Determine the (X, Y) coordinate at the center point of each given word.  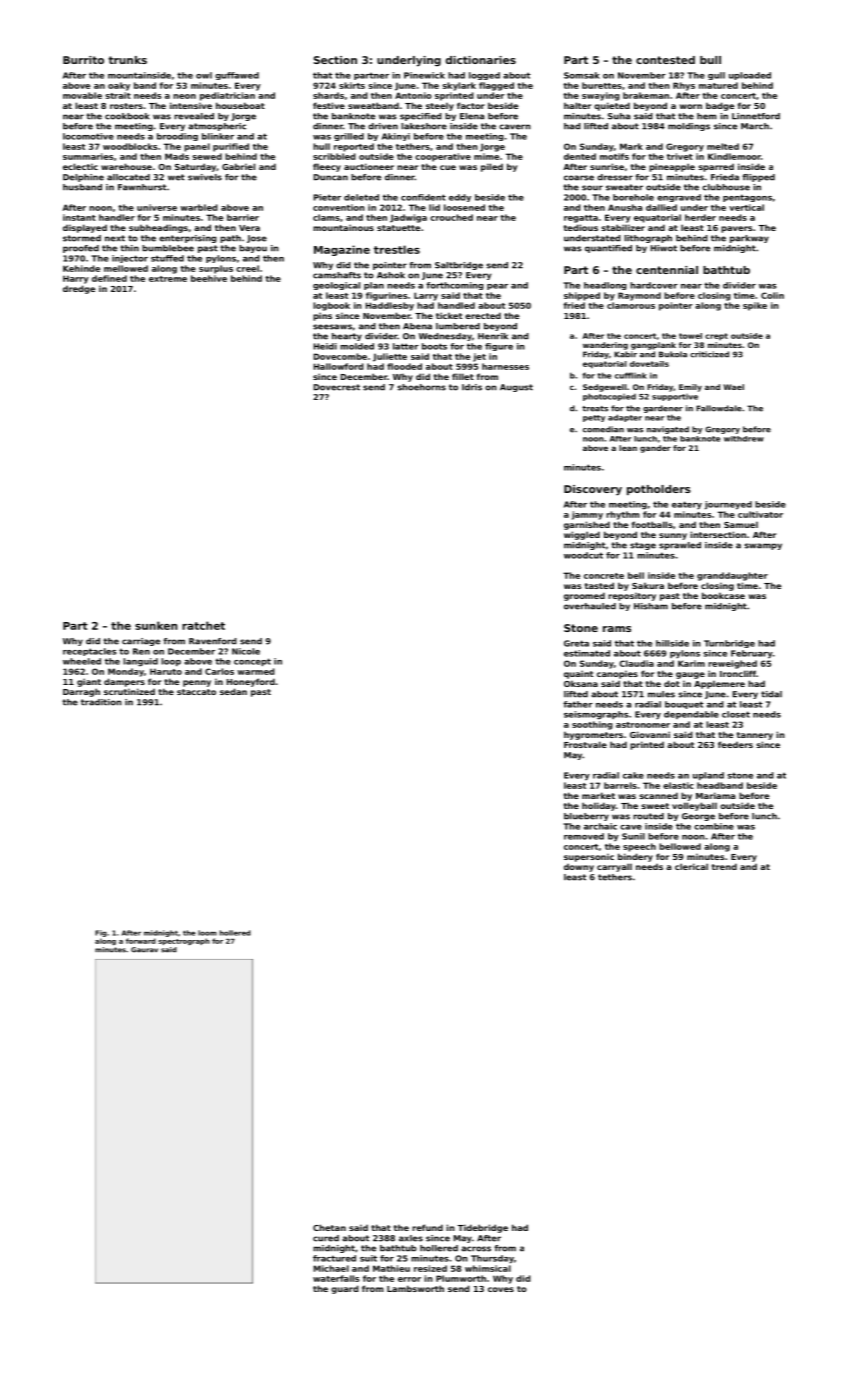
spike (755, 306)
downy (579, 867)
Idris (472, 387)
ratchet (203, 625)
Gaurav (144, 950)
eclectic (80, 166)
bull (710, 60)
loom (207, 933)
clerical (691, 866)
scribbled (334, 156)
